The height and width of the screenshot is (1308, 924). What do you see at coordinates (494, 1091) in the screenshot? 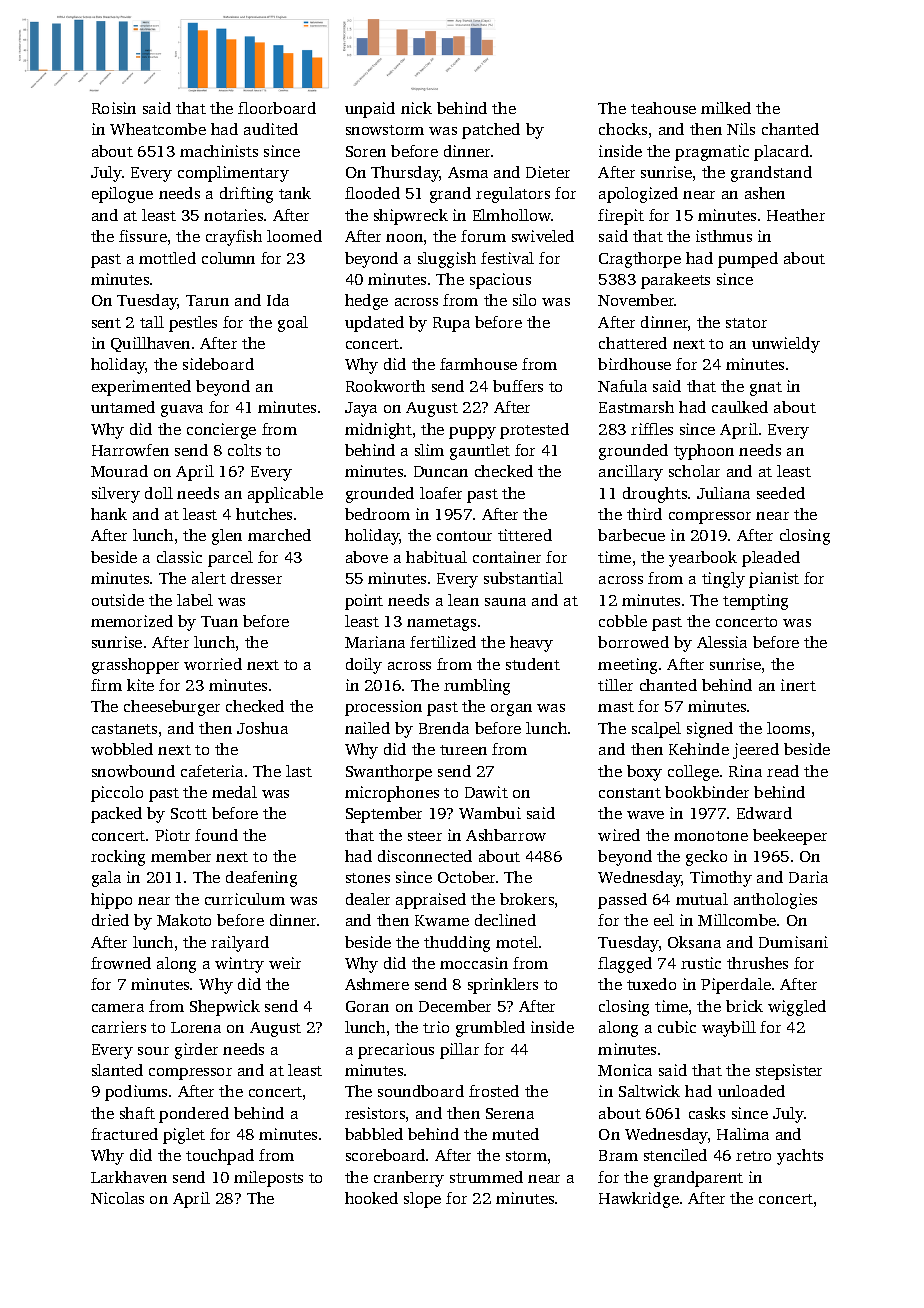
I see `frosted` at bounding box center [494, 1091].
